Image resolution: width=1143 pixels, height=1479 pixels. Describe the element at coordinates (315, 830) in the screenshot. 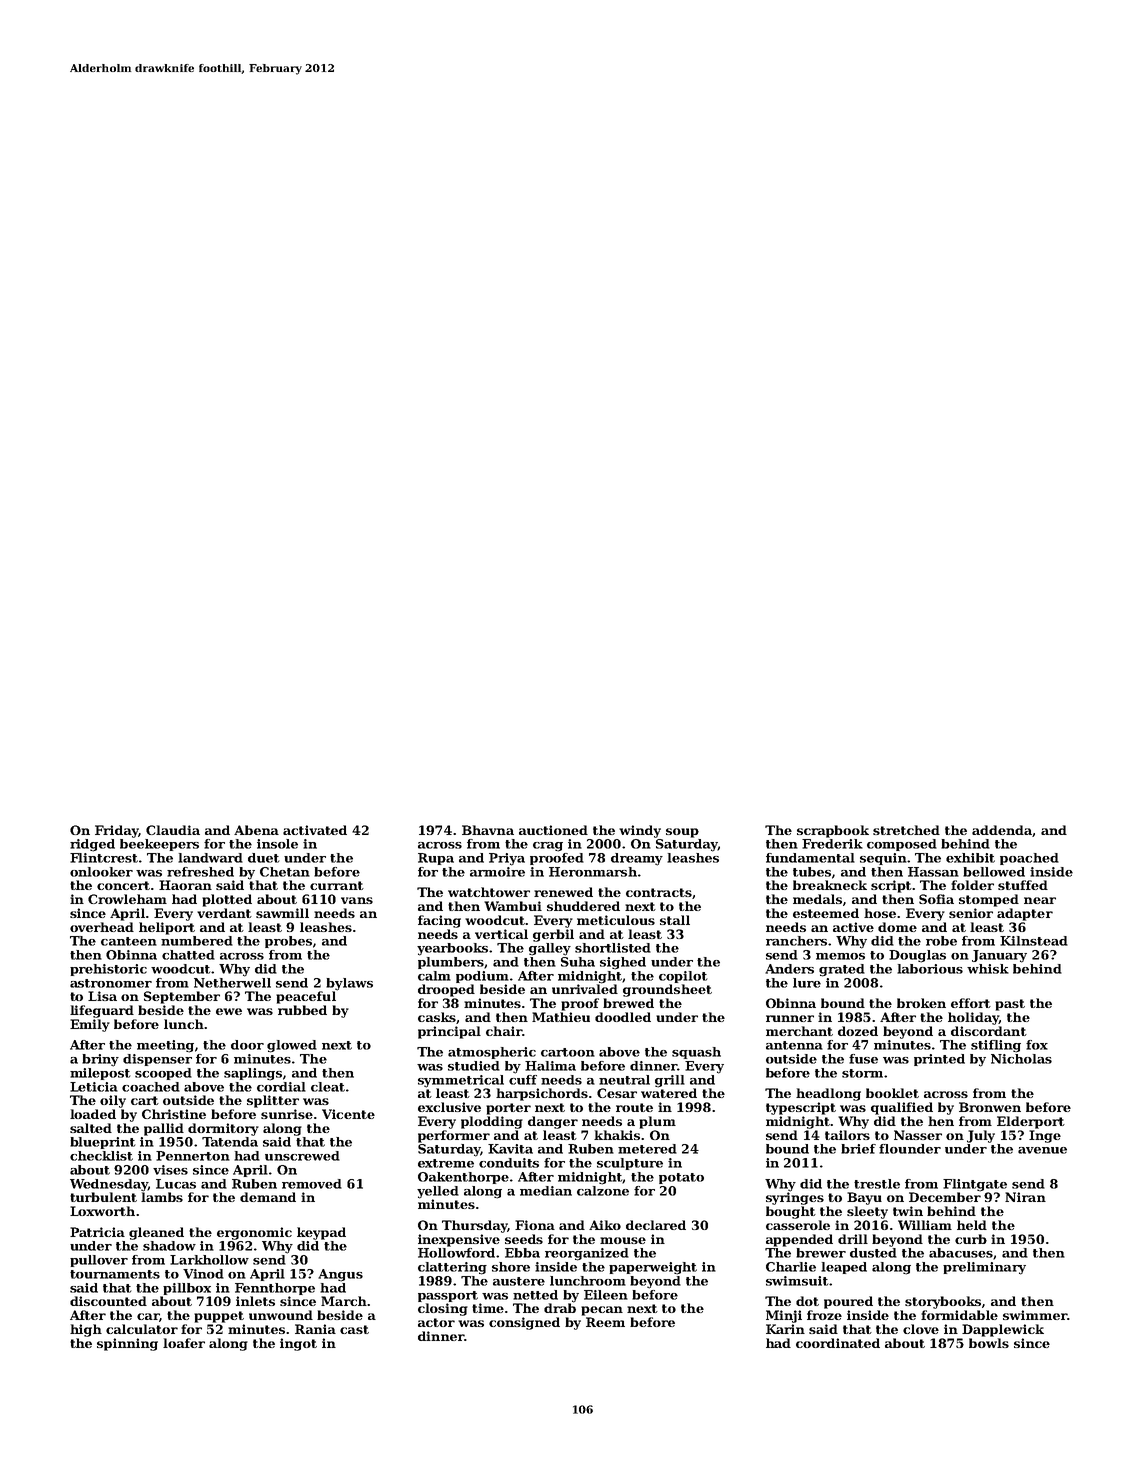

I see `activated` at that location.
